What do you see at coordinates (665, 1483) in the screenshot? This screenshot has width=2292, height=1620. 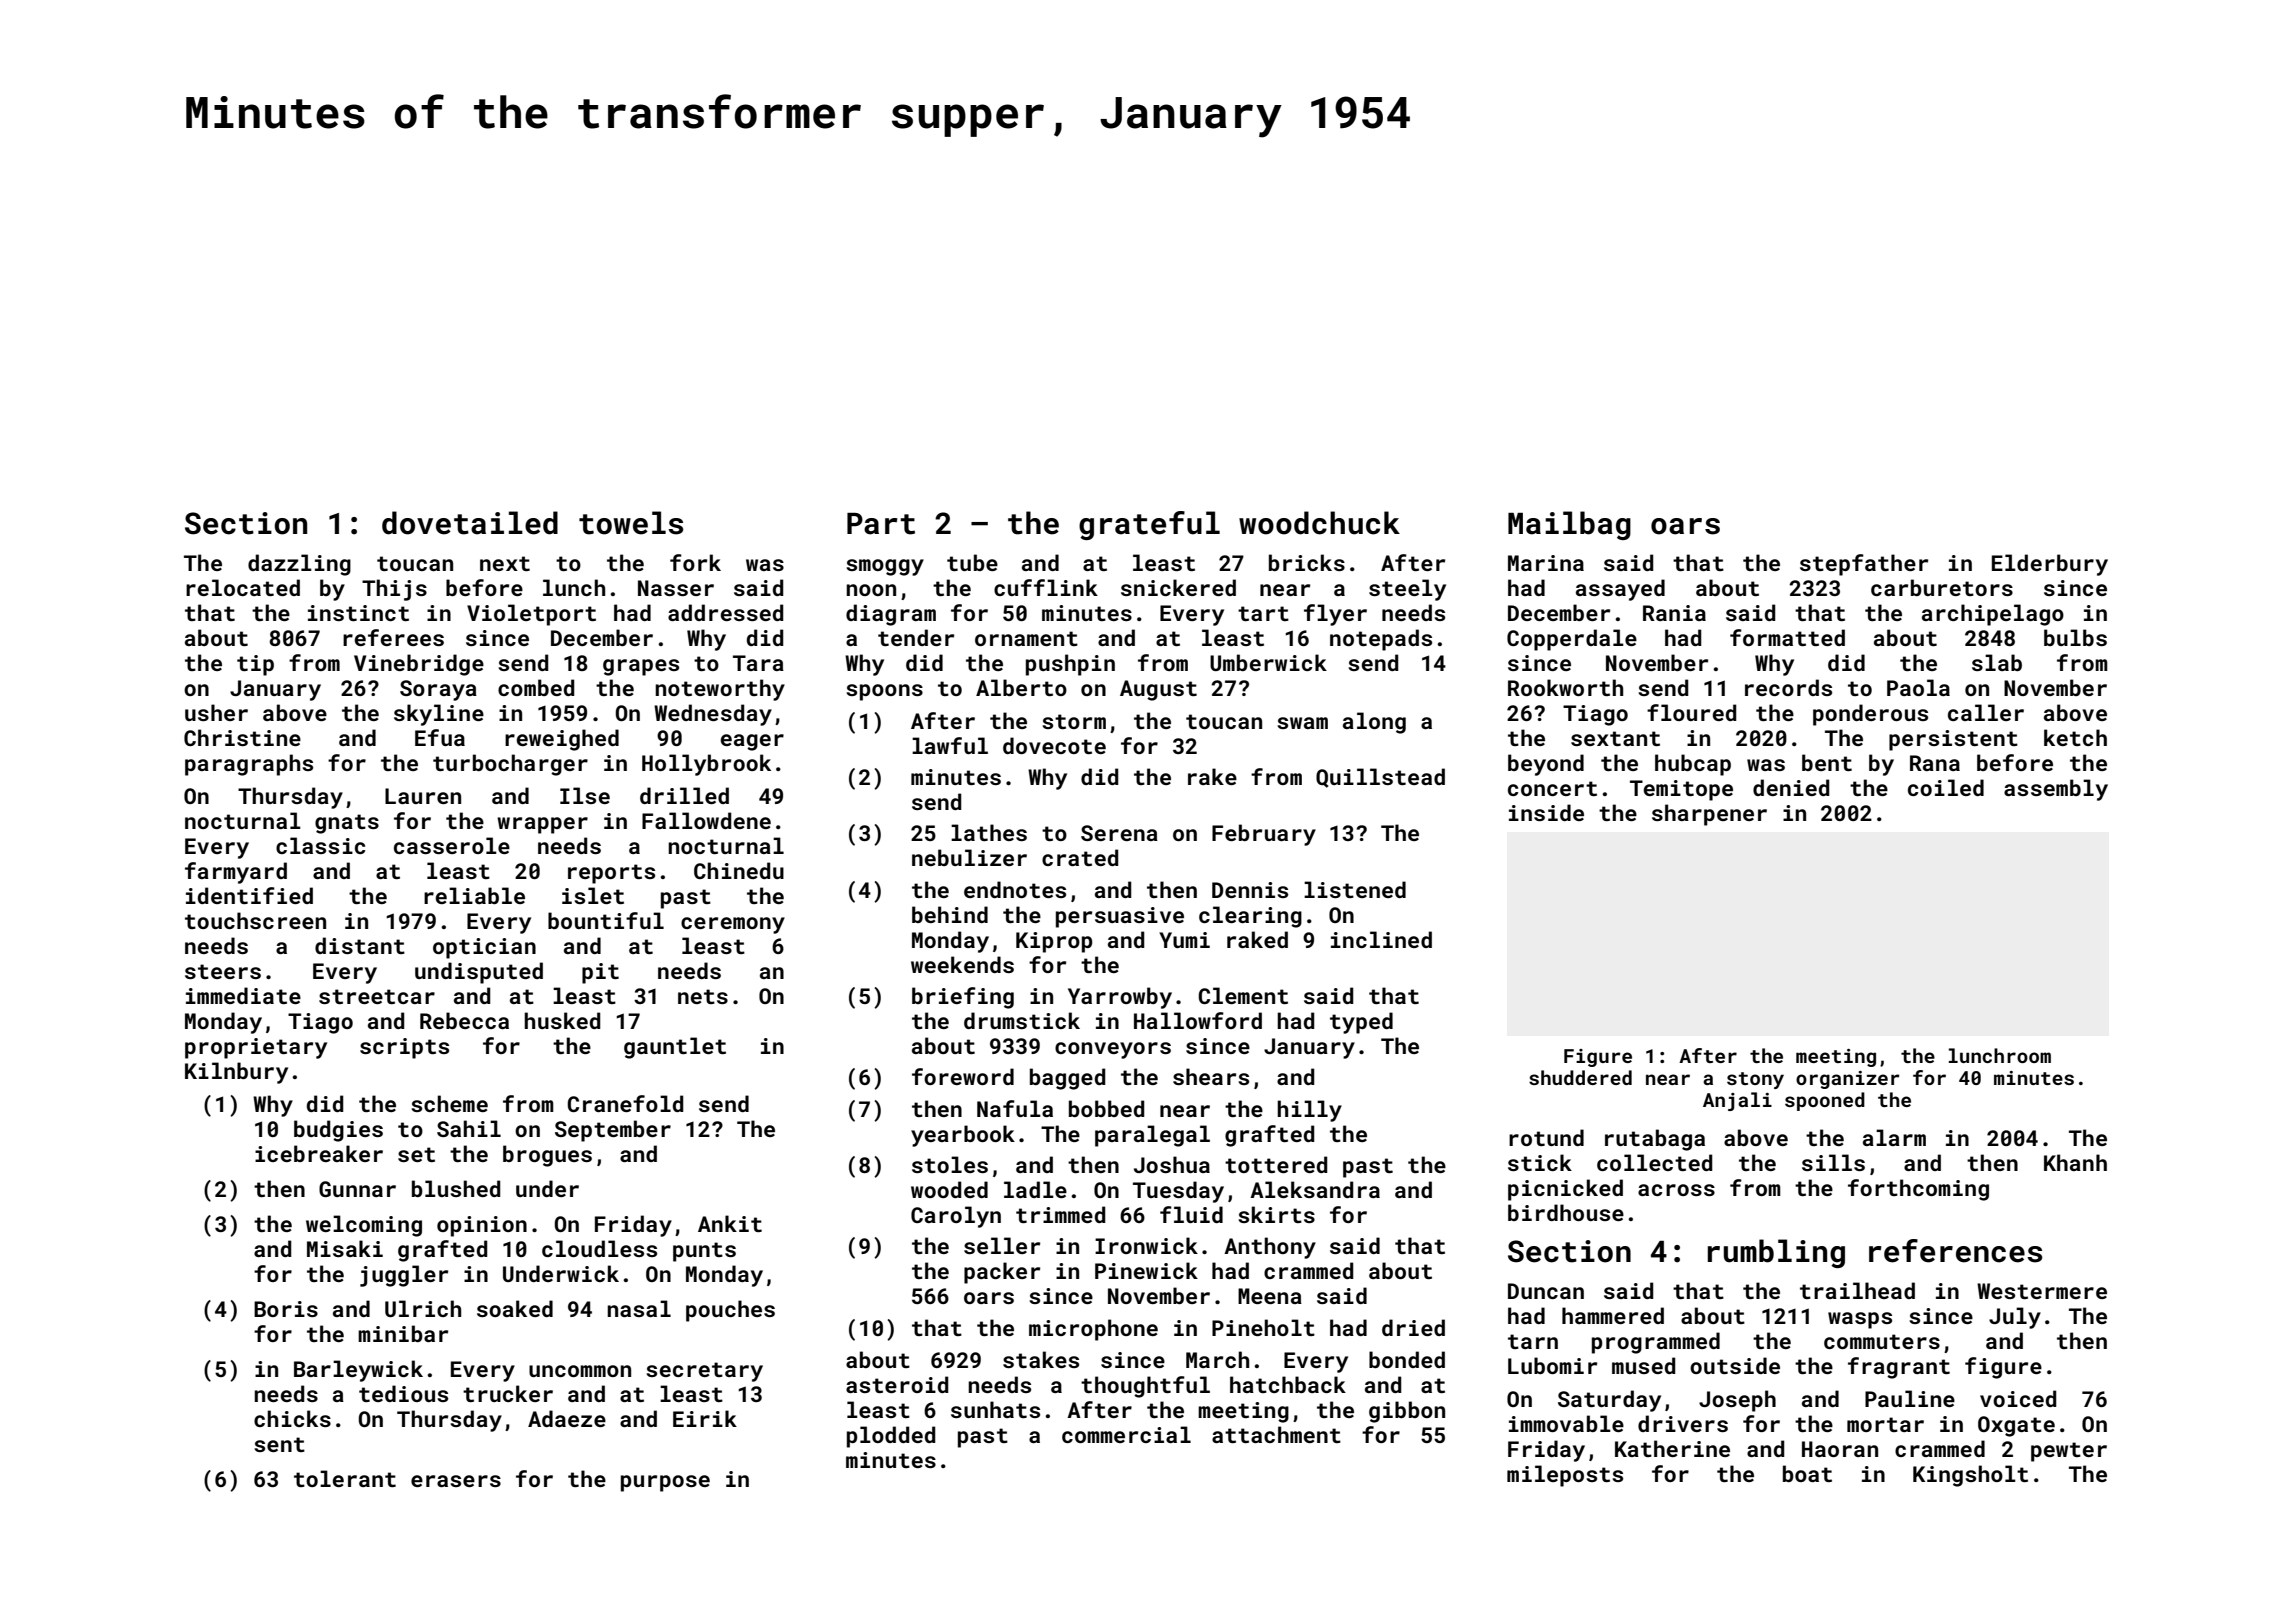 I see `purpose` at bounding box center [665, 1483].
